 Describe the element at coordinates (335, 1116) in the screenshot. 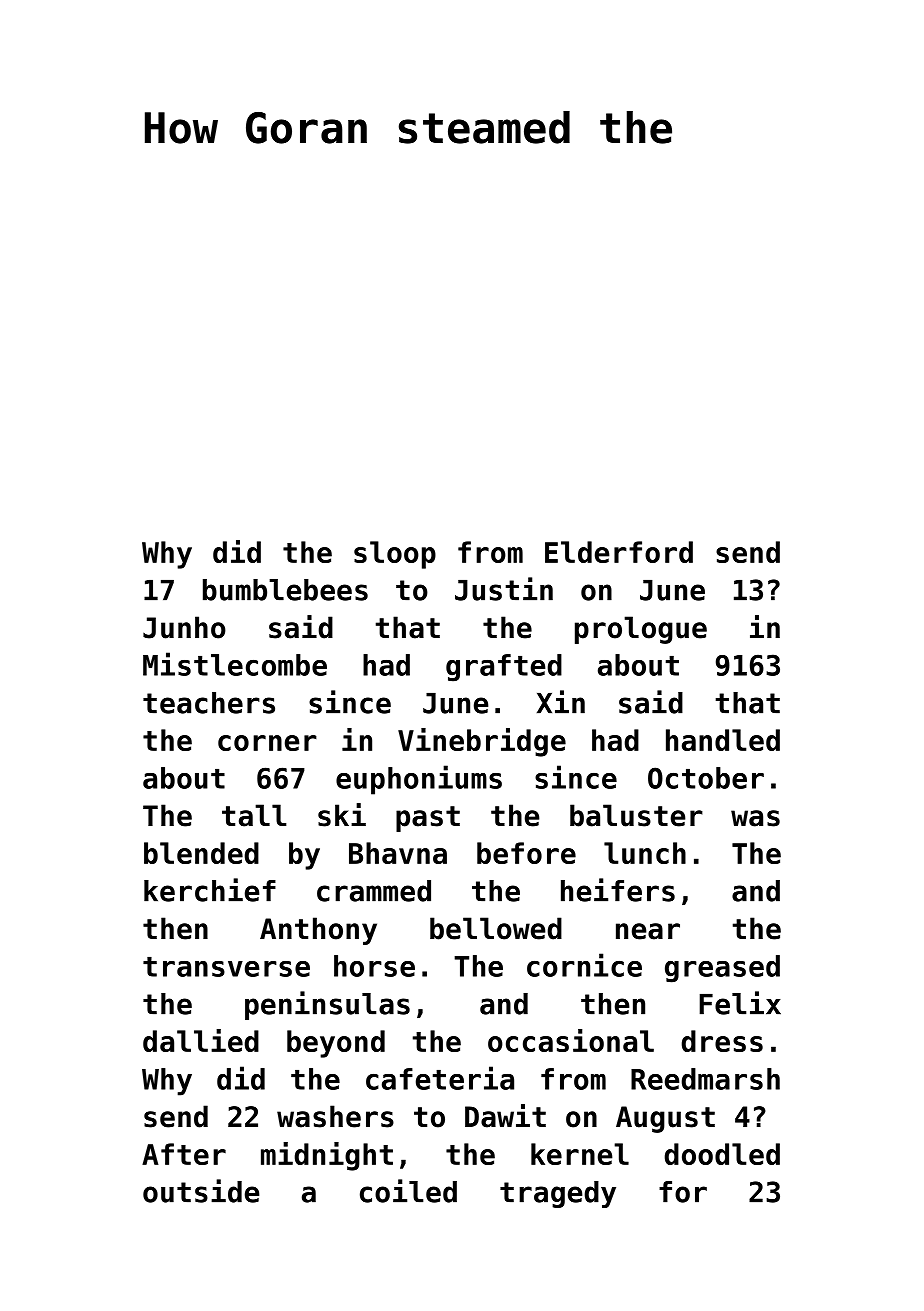

I see `washers` at that location.
